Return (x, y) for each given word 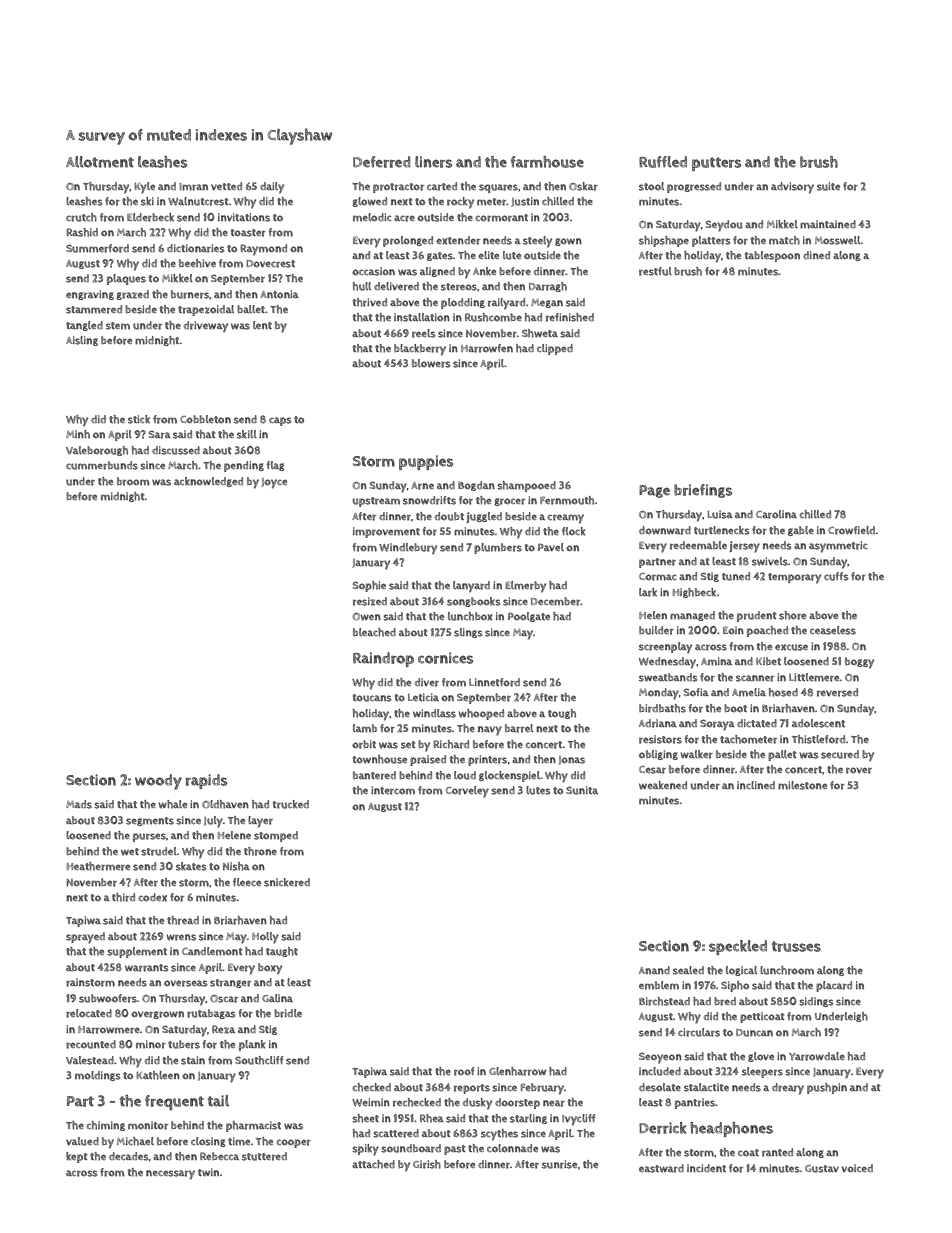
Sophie (369, 586)
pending (244, 466)
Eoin (733, 630)
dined (816, 255)
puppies (426, 462)
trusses (796, 946)
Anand (654, 970)
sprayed (85, 938)
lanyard (471, 587)
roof (464, 1071)
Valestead (90, 1060)
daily (272, 188)
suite (828, 186)
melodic (372, 217)
